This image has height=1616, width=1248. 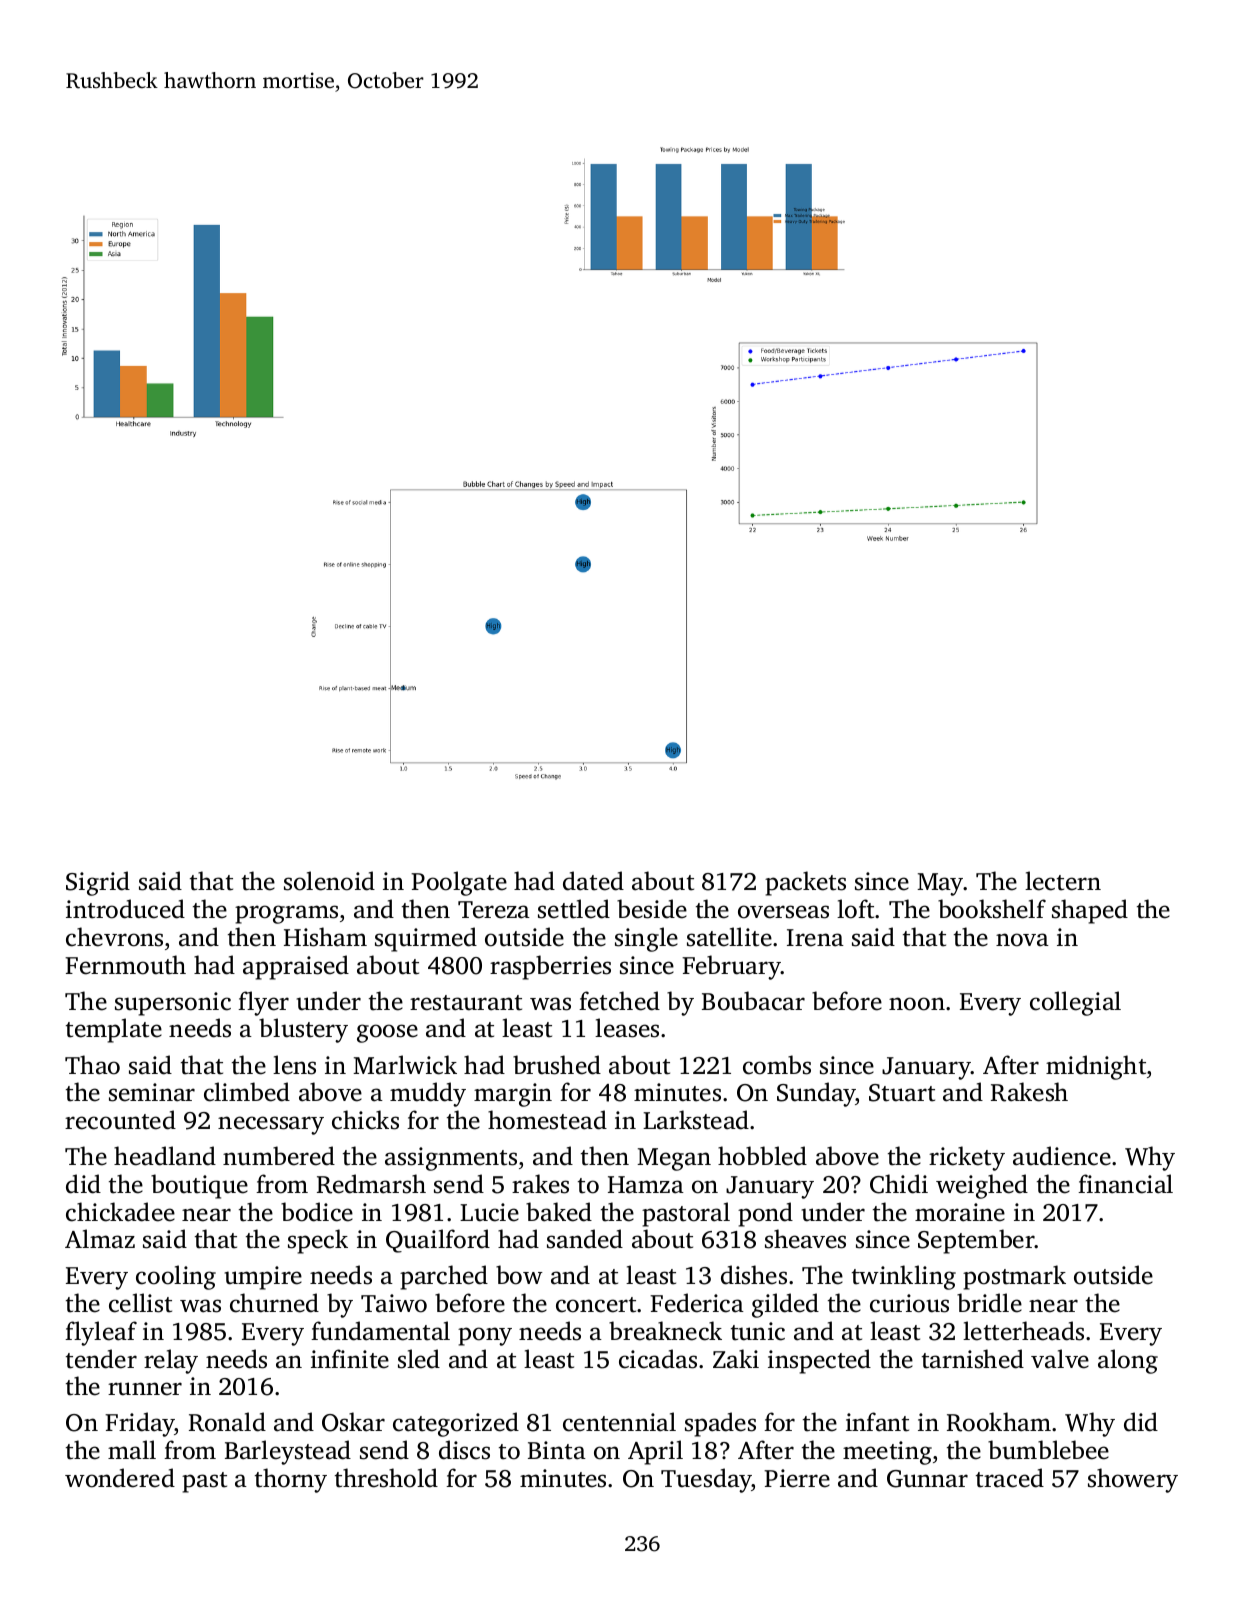 I want to click on midnight, so click(x=1096, y=1067).
